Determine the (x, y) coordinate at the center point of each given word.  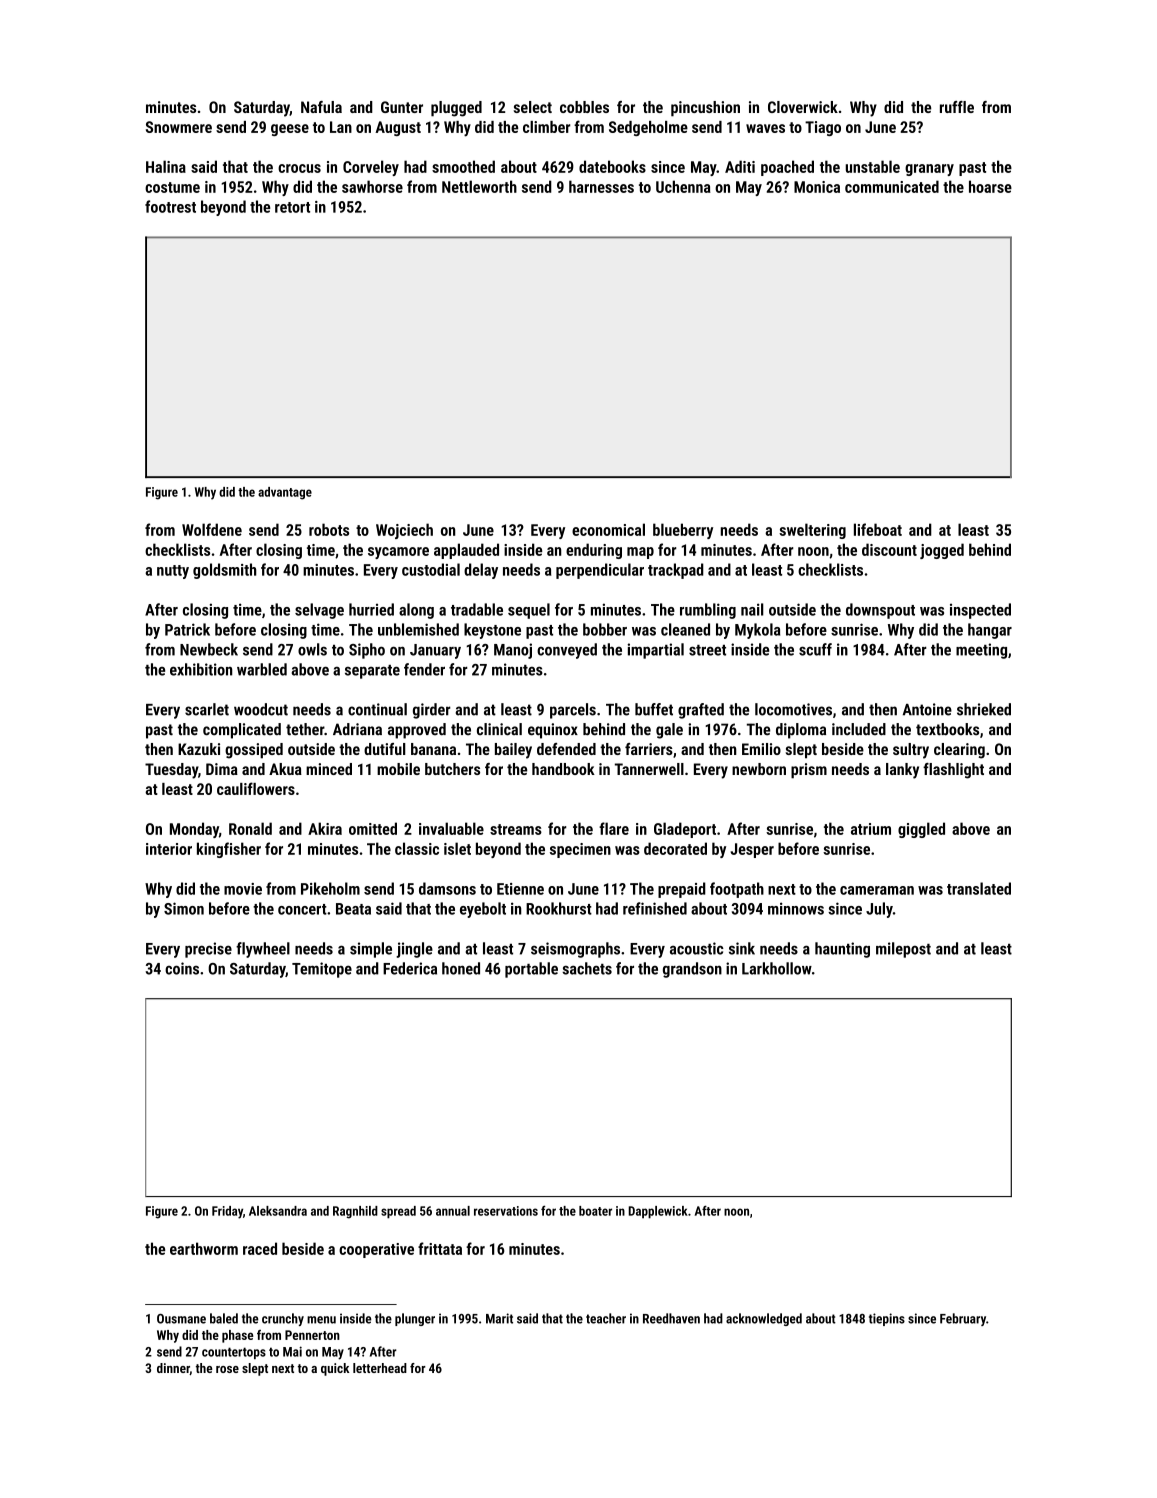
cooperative (376, 1250)
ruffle (957, 107)
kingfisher (229, 850)
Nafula (321, 107)
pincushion (705, 109)
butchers (452, 769)
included (859, 729)
